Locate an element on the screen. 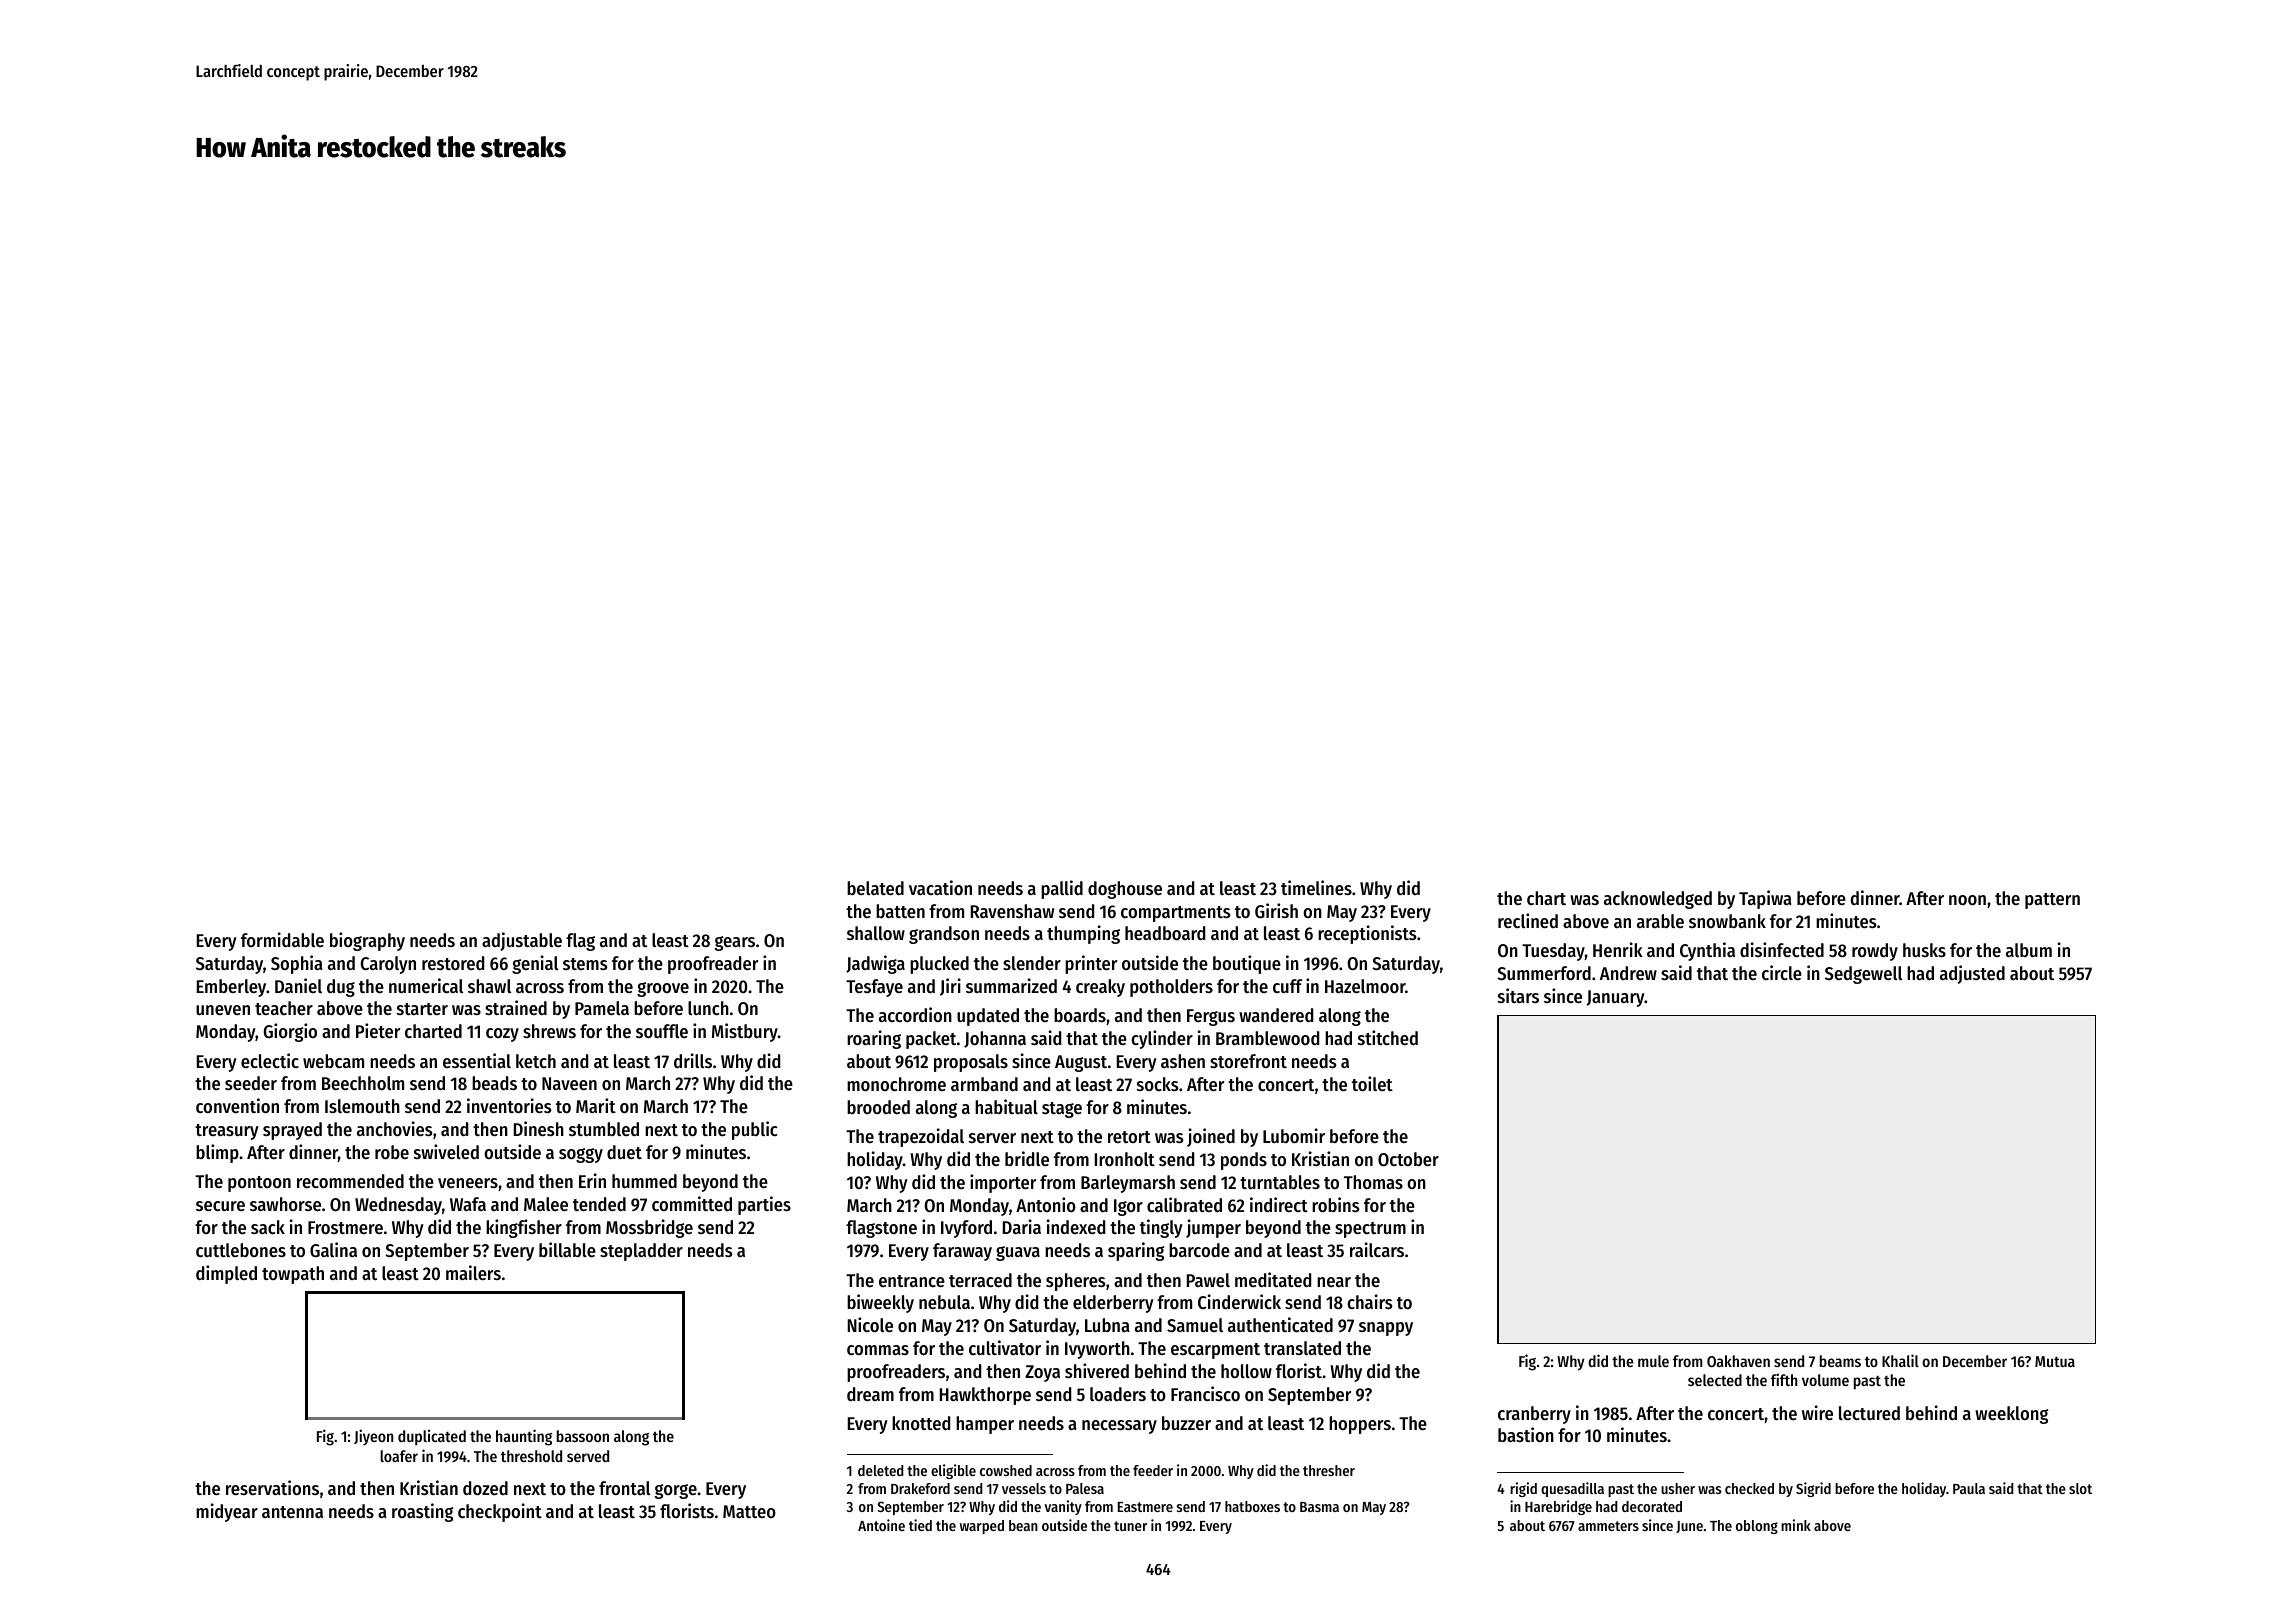 Image resolution: width=2292 pixels, height=1620 pixels. mailers is located at coordinates (473, 1272).
